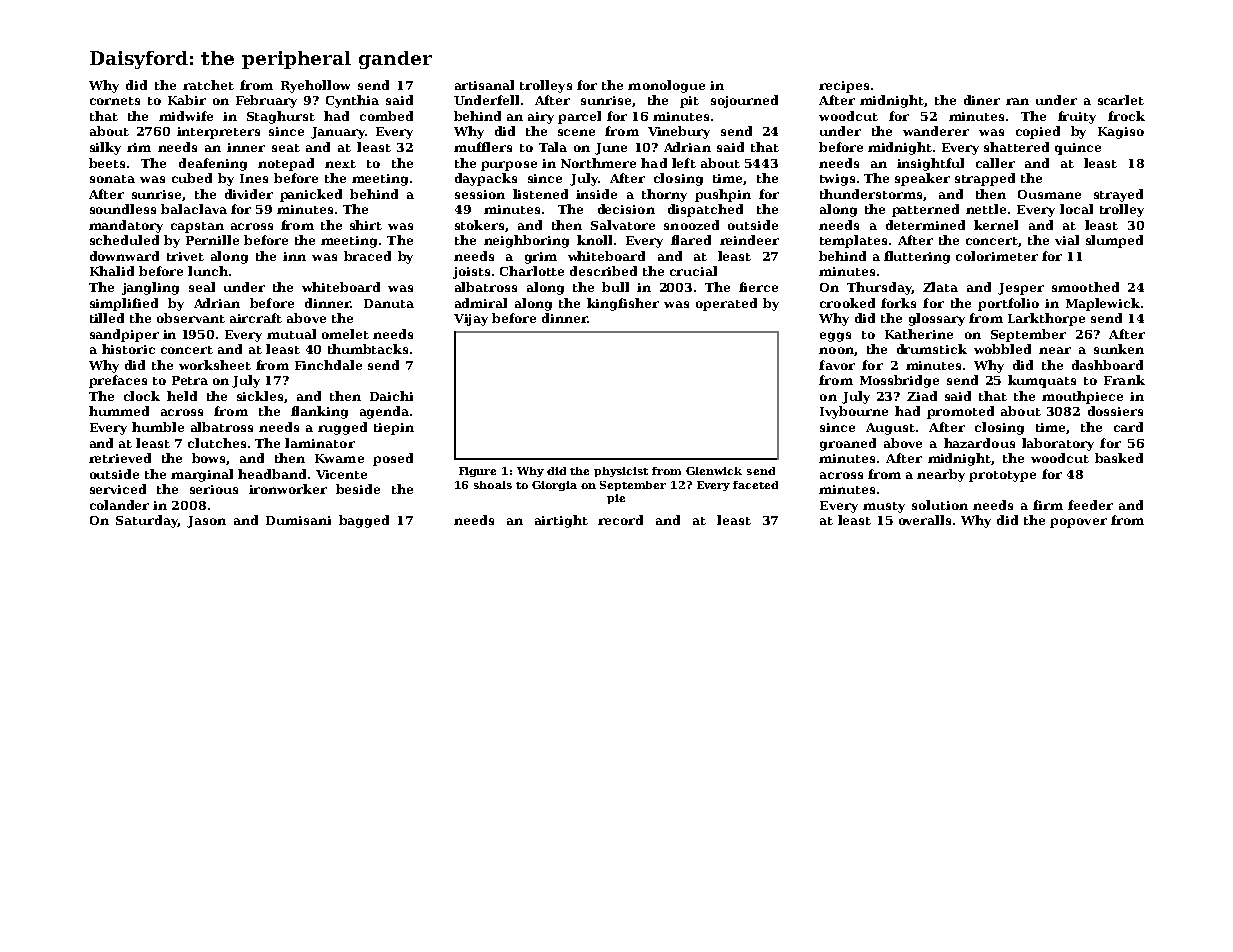 This screenshot has height=952, width=1233. I want to click on marginal, so click(202, 475).
